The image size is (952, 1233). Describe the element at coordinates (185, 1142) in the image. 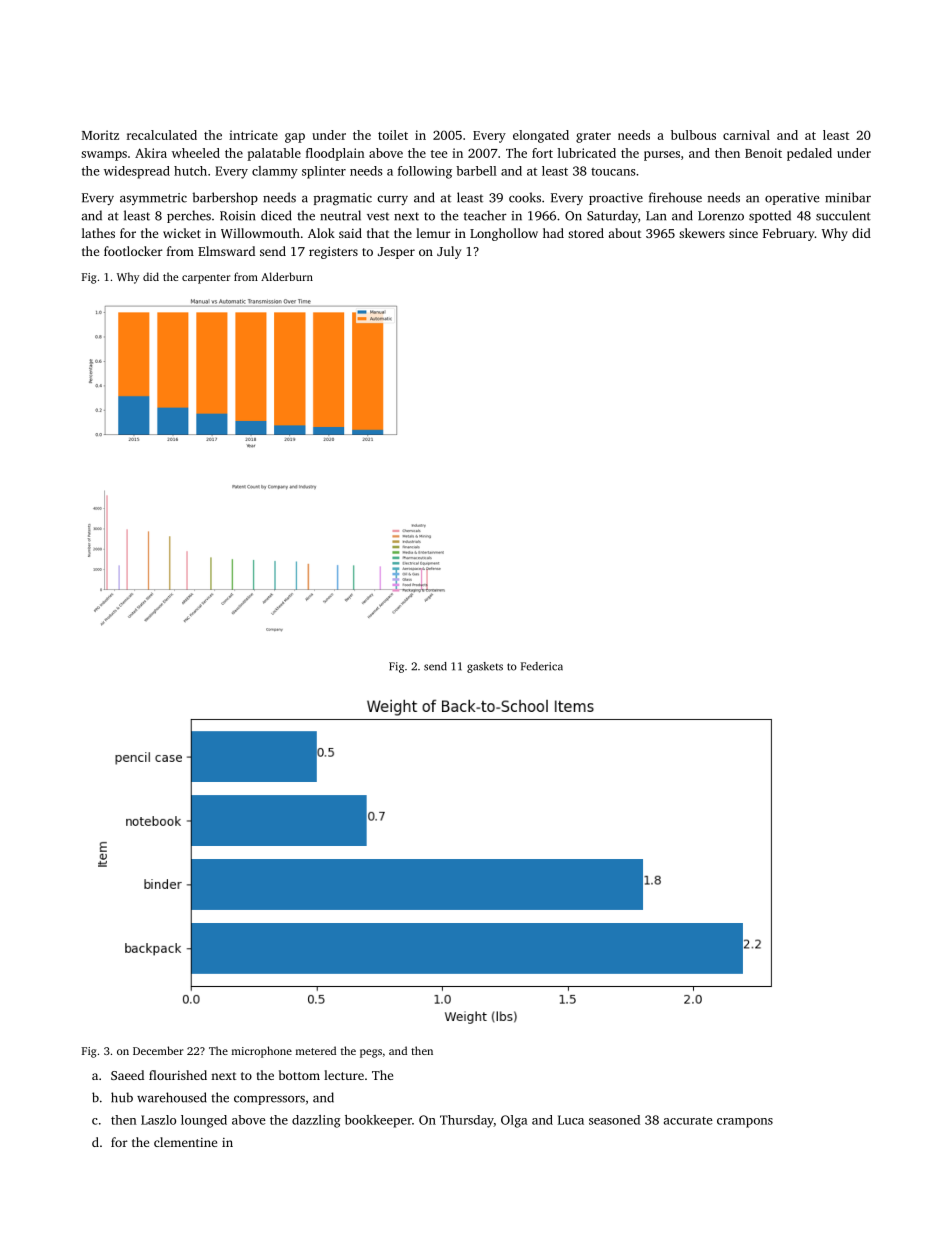

I see `clementine` at that location.
